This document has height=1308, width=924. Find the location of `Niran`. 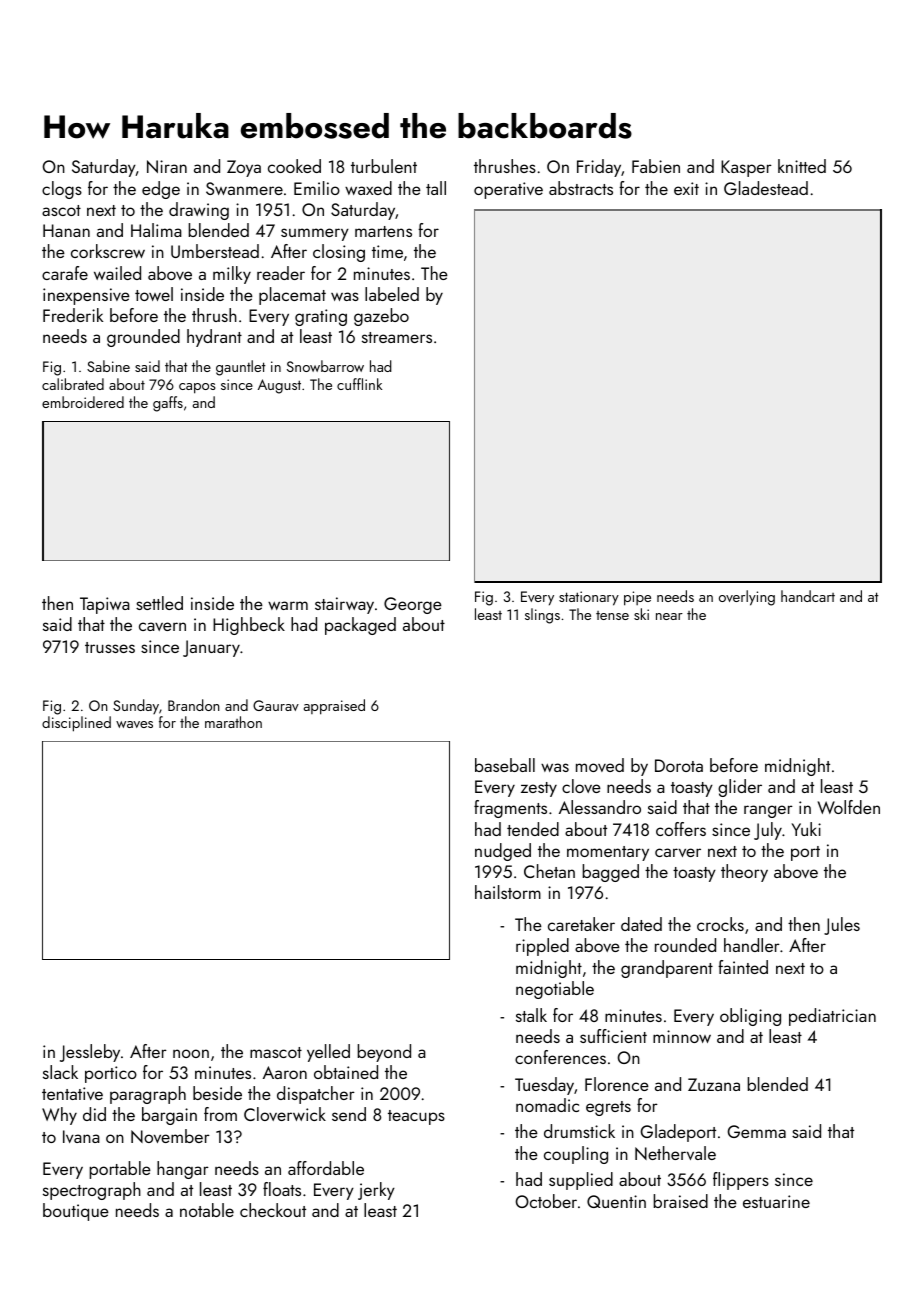

Niran is located at coordinates (167, 166).
